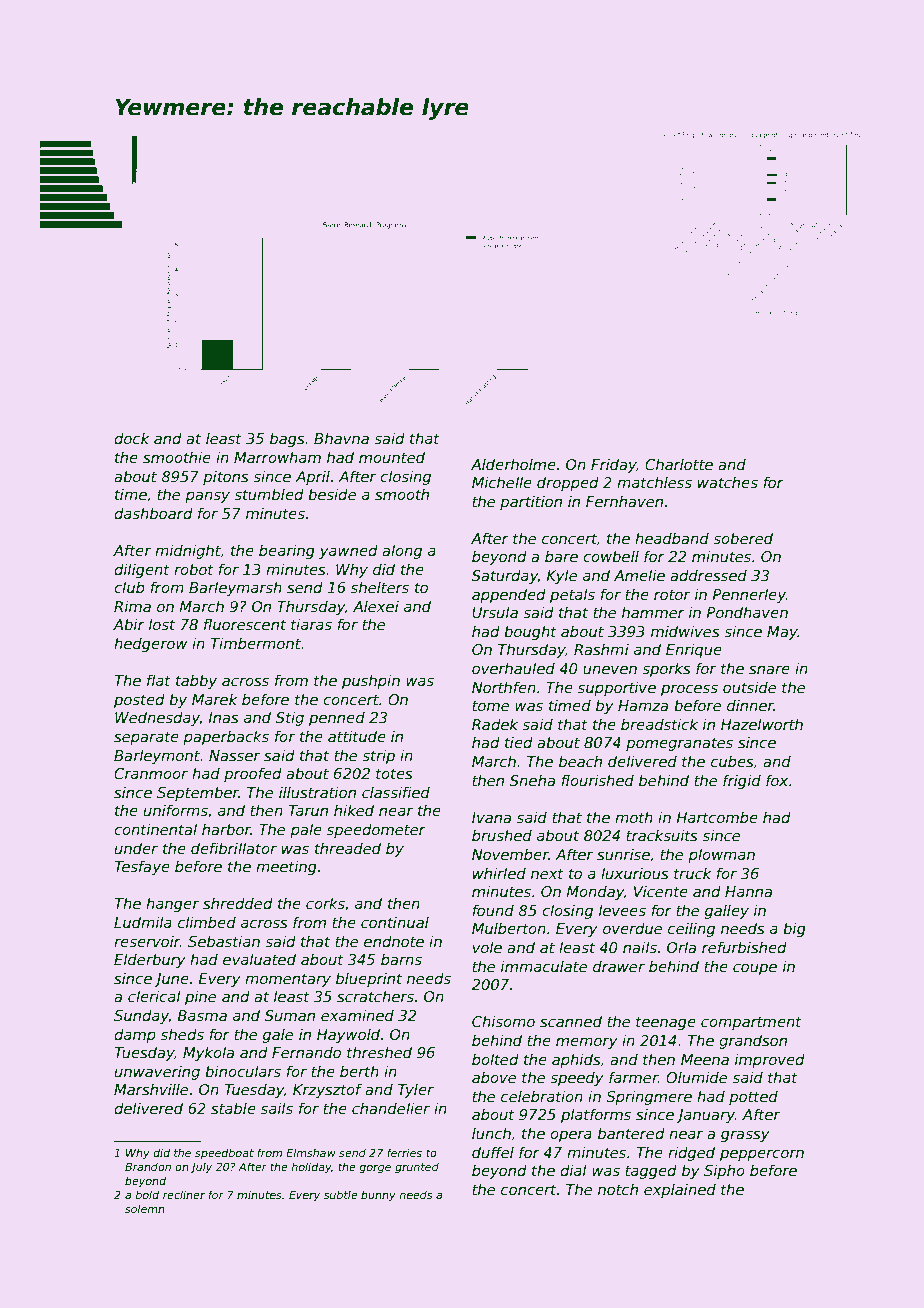  What do you see at coordinates (376, 606) in the screenshot?
I see `Alexei` at bounding box center [376, 606].
